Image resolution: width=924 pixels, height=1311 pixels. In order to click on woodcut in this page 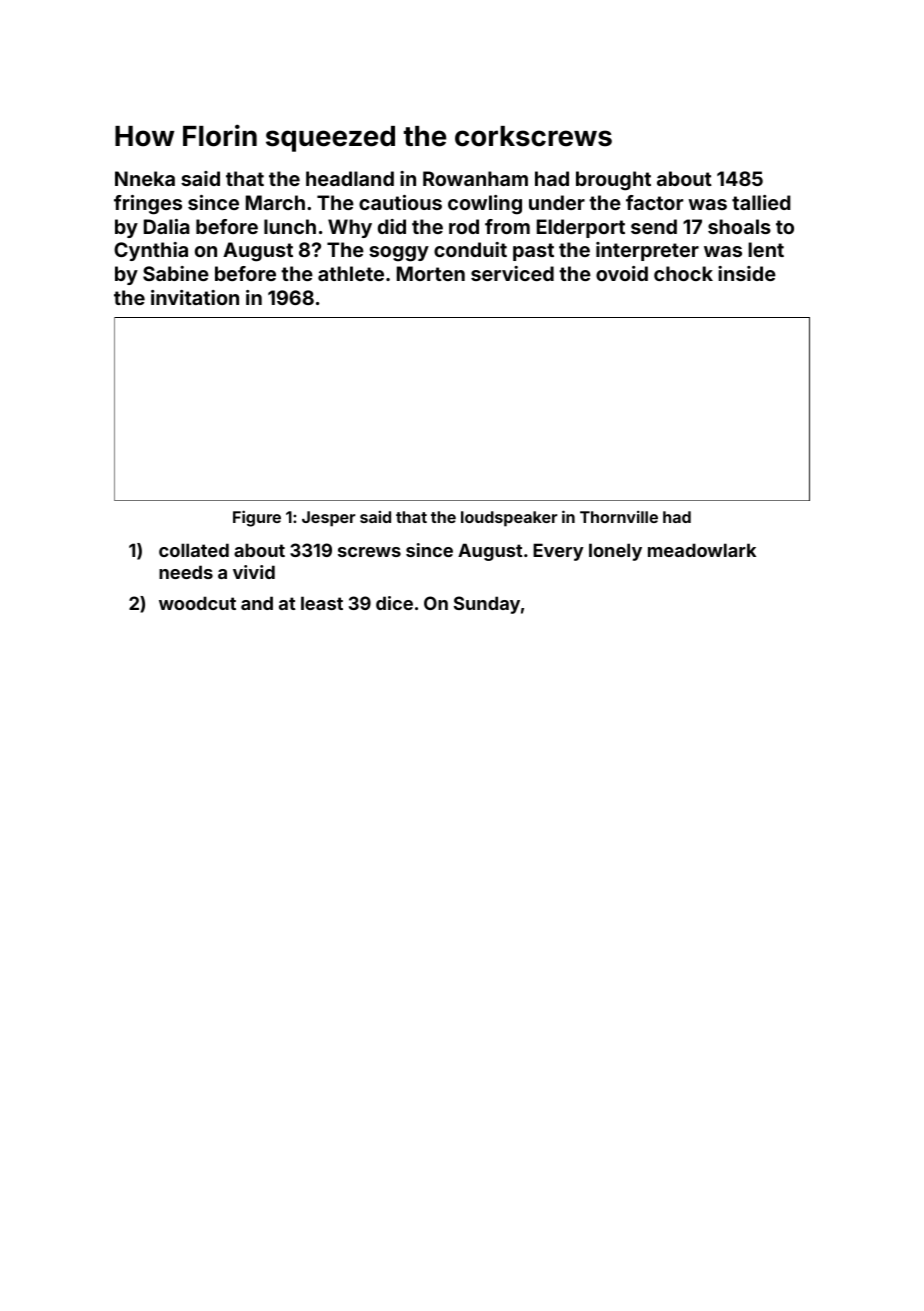, I will do `click(197, 603)`.
